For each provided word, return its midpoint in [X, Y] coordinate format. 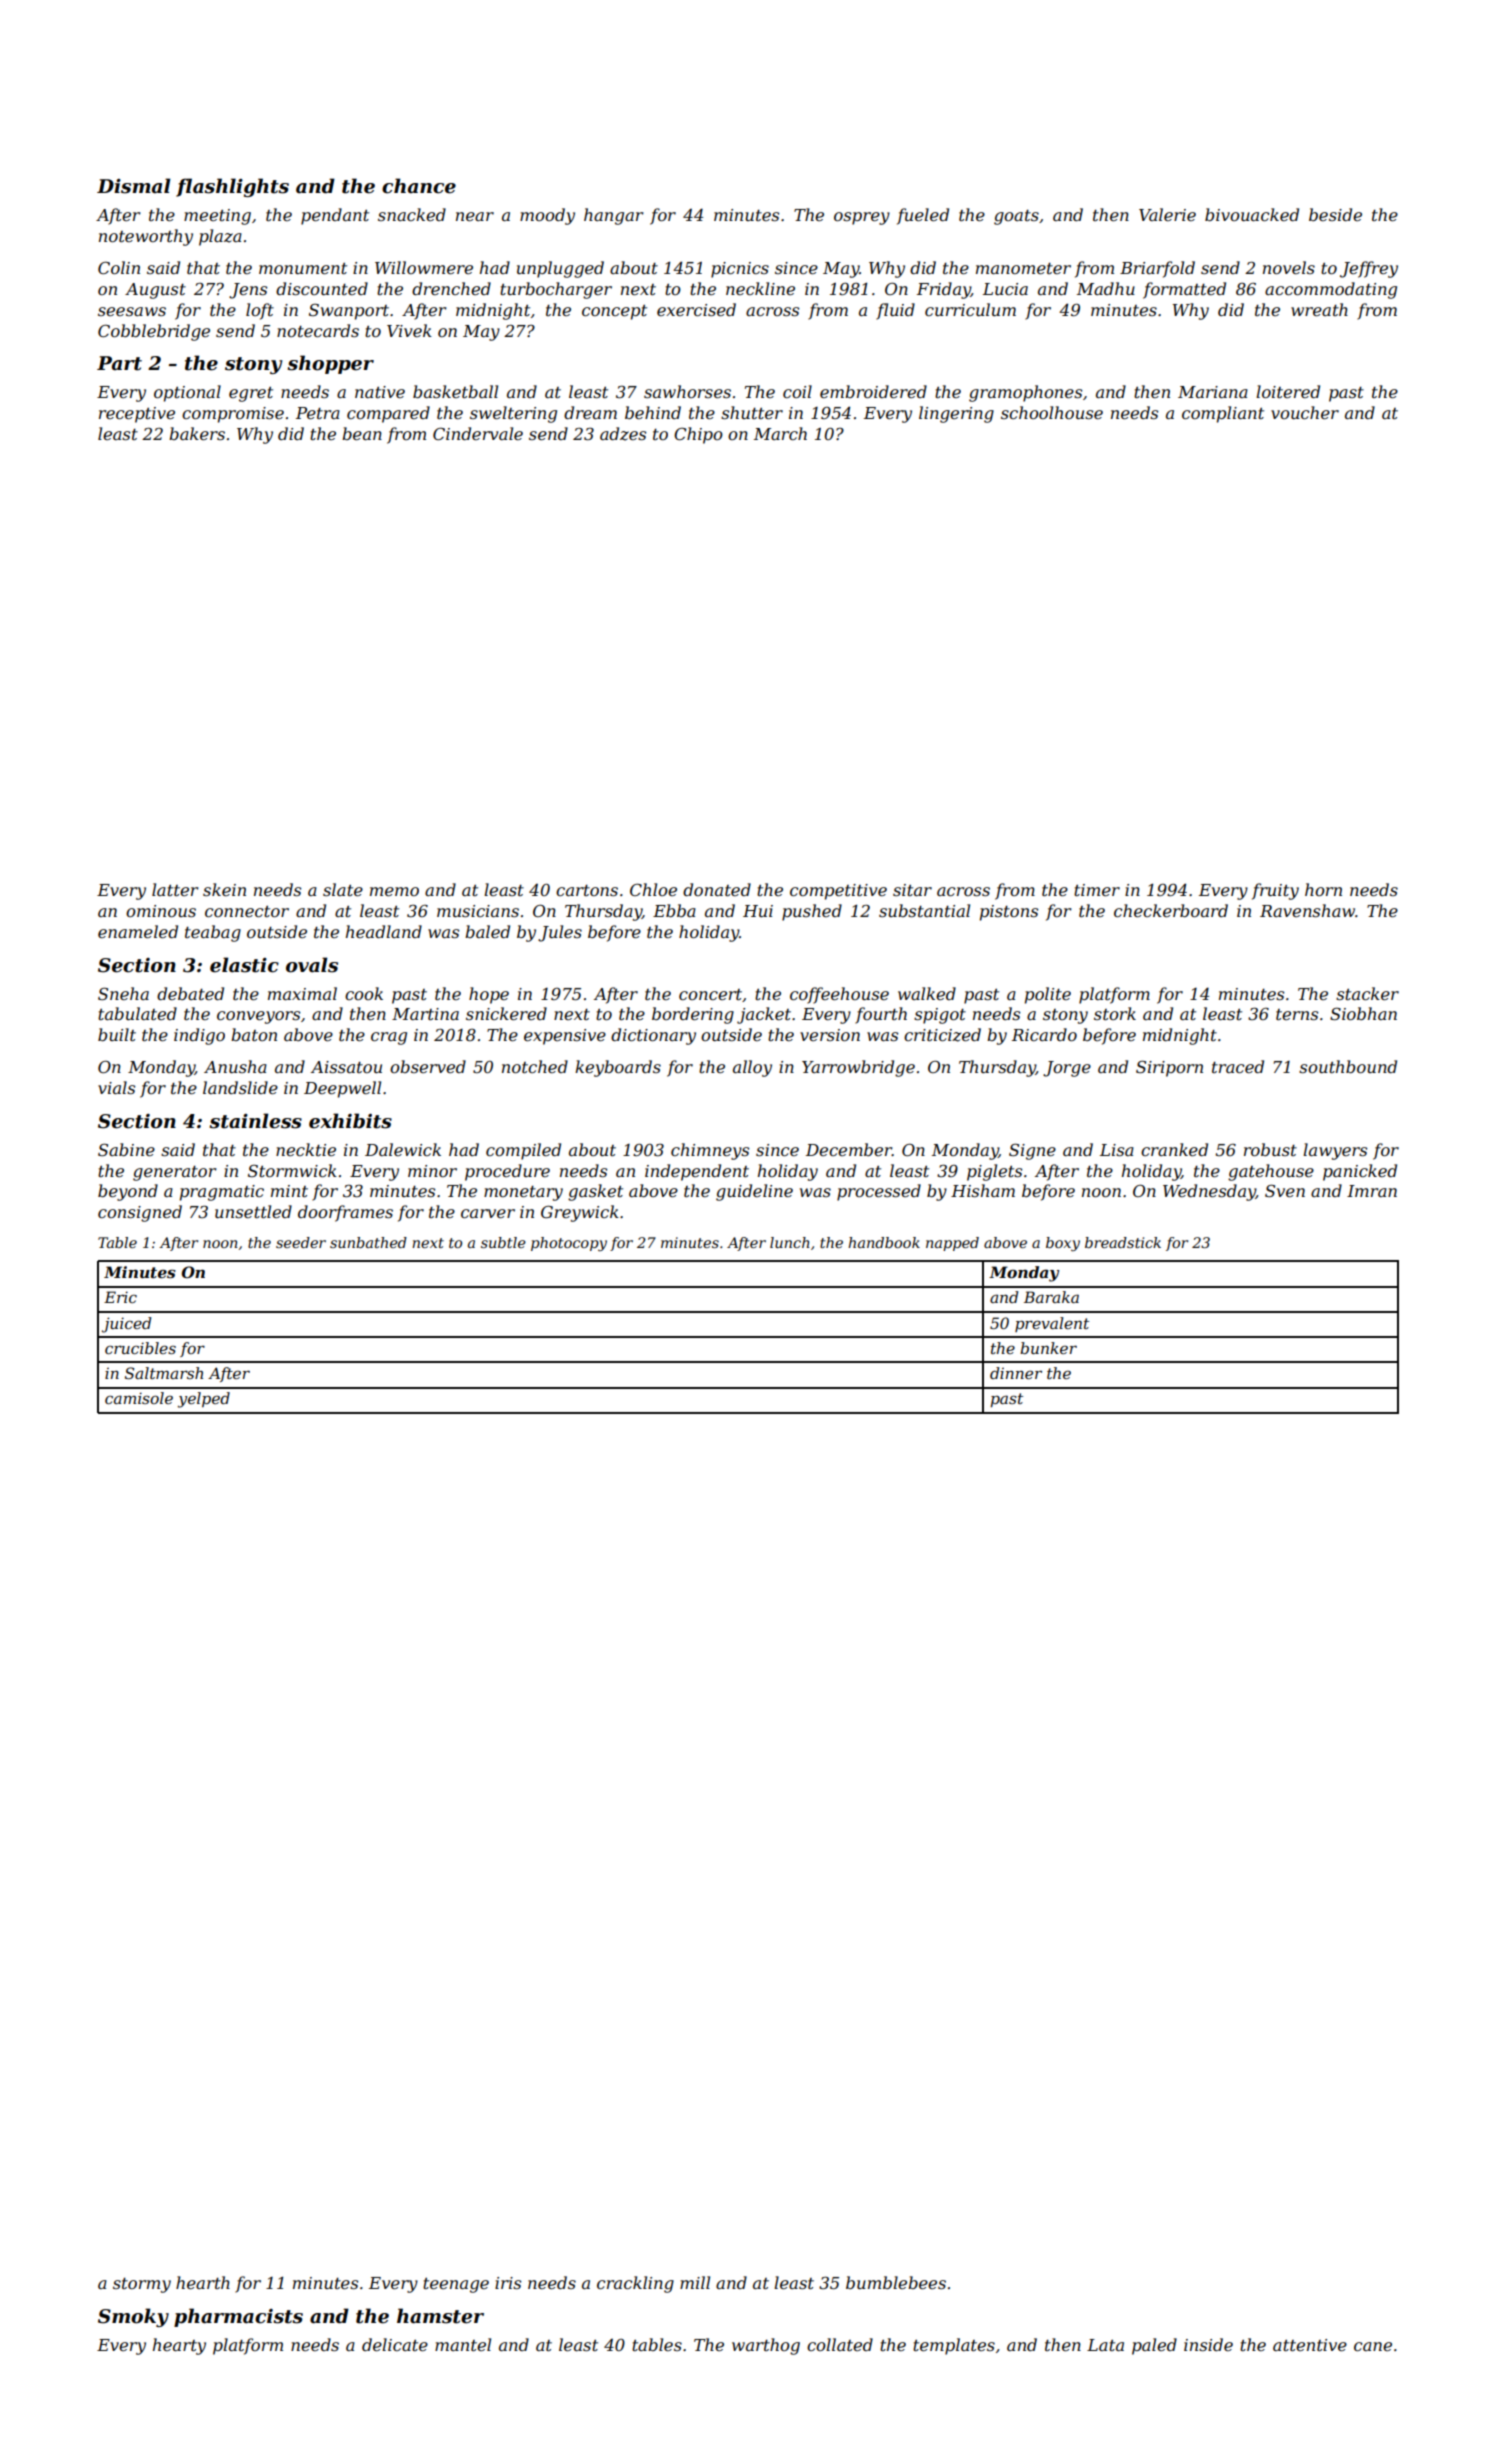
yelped [204, 1400]
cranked [1174, 1149]
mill [695, 2282]
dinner [1016, 1373]
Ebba [674, 910]
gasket [595, 1192]
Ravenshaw [1307, 910]
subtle [503, 1242]
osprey [862, 218]
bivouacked [1252, 214]
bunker [1048, 1348]
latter [175, 889]
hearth [203, 2282]
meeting [217, 217]
